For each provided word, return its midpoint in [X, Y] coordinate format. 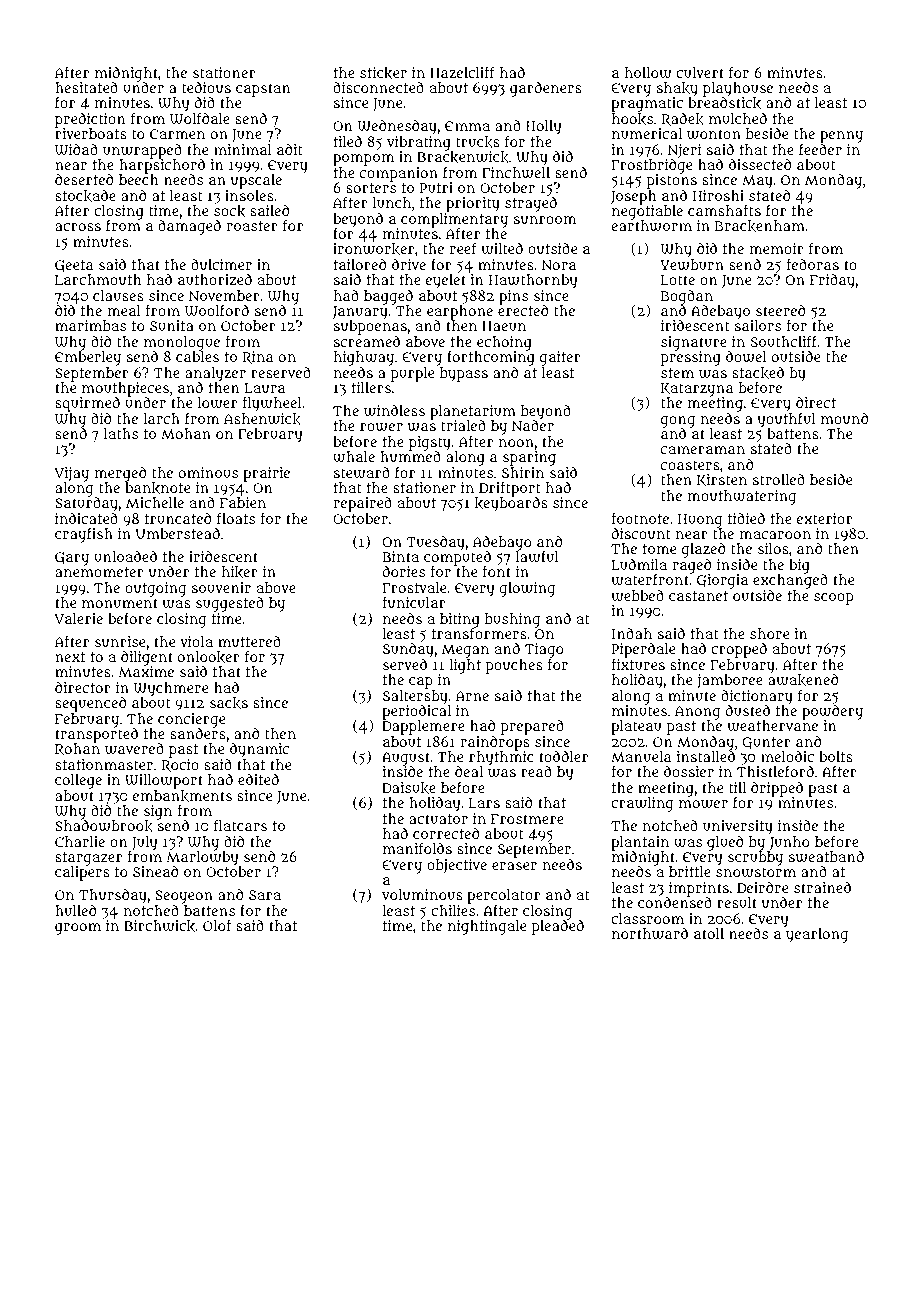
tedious [206, 87]
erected [523, 310]
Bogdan [687, 297]
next [70, 657]
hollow [648, 73]
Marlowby [202, 858]
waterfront [650, 580]
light [465, 666]
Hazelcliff [462, 72]
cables [197, 356]
